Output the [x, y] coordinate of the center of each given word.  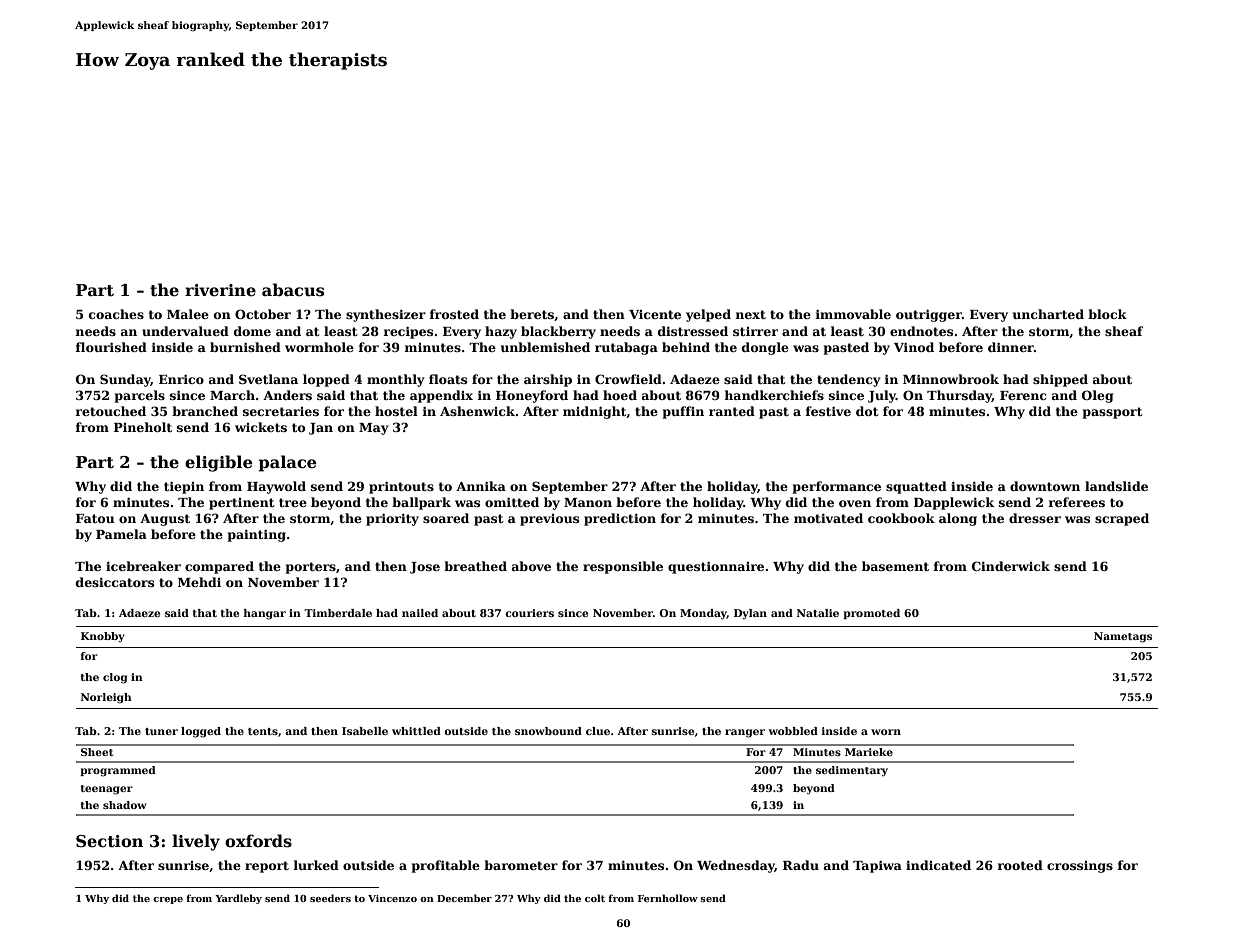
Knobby [103, 637]
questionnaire [716, 567]
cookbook [901, 518]
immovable [853, 314]
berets [532, 314]
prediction [620, 519]
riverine [220, 290]
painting [257, 535]
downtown [1045, 486]
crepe [168, 900]
